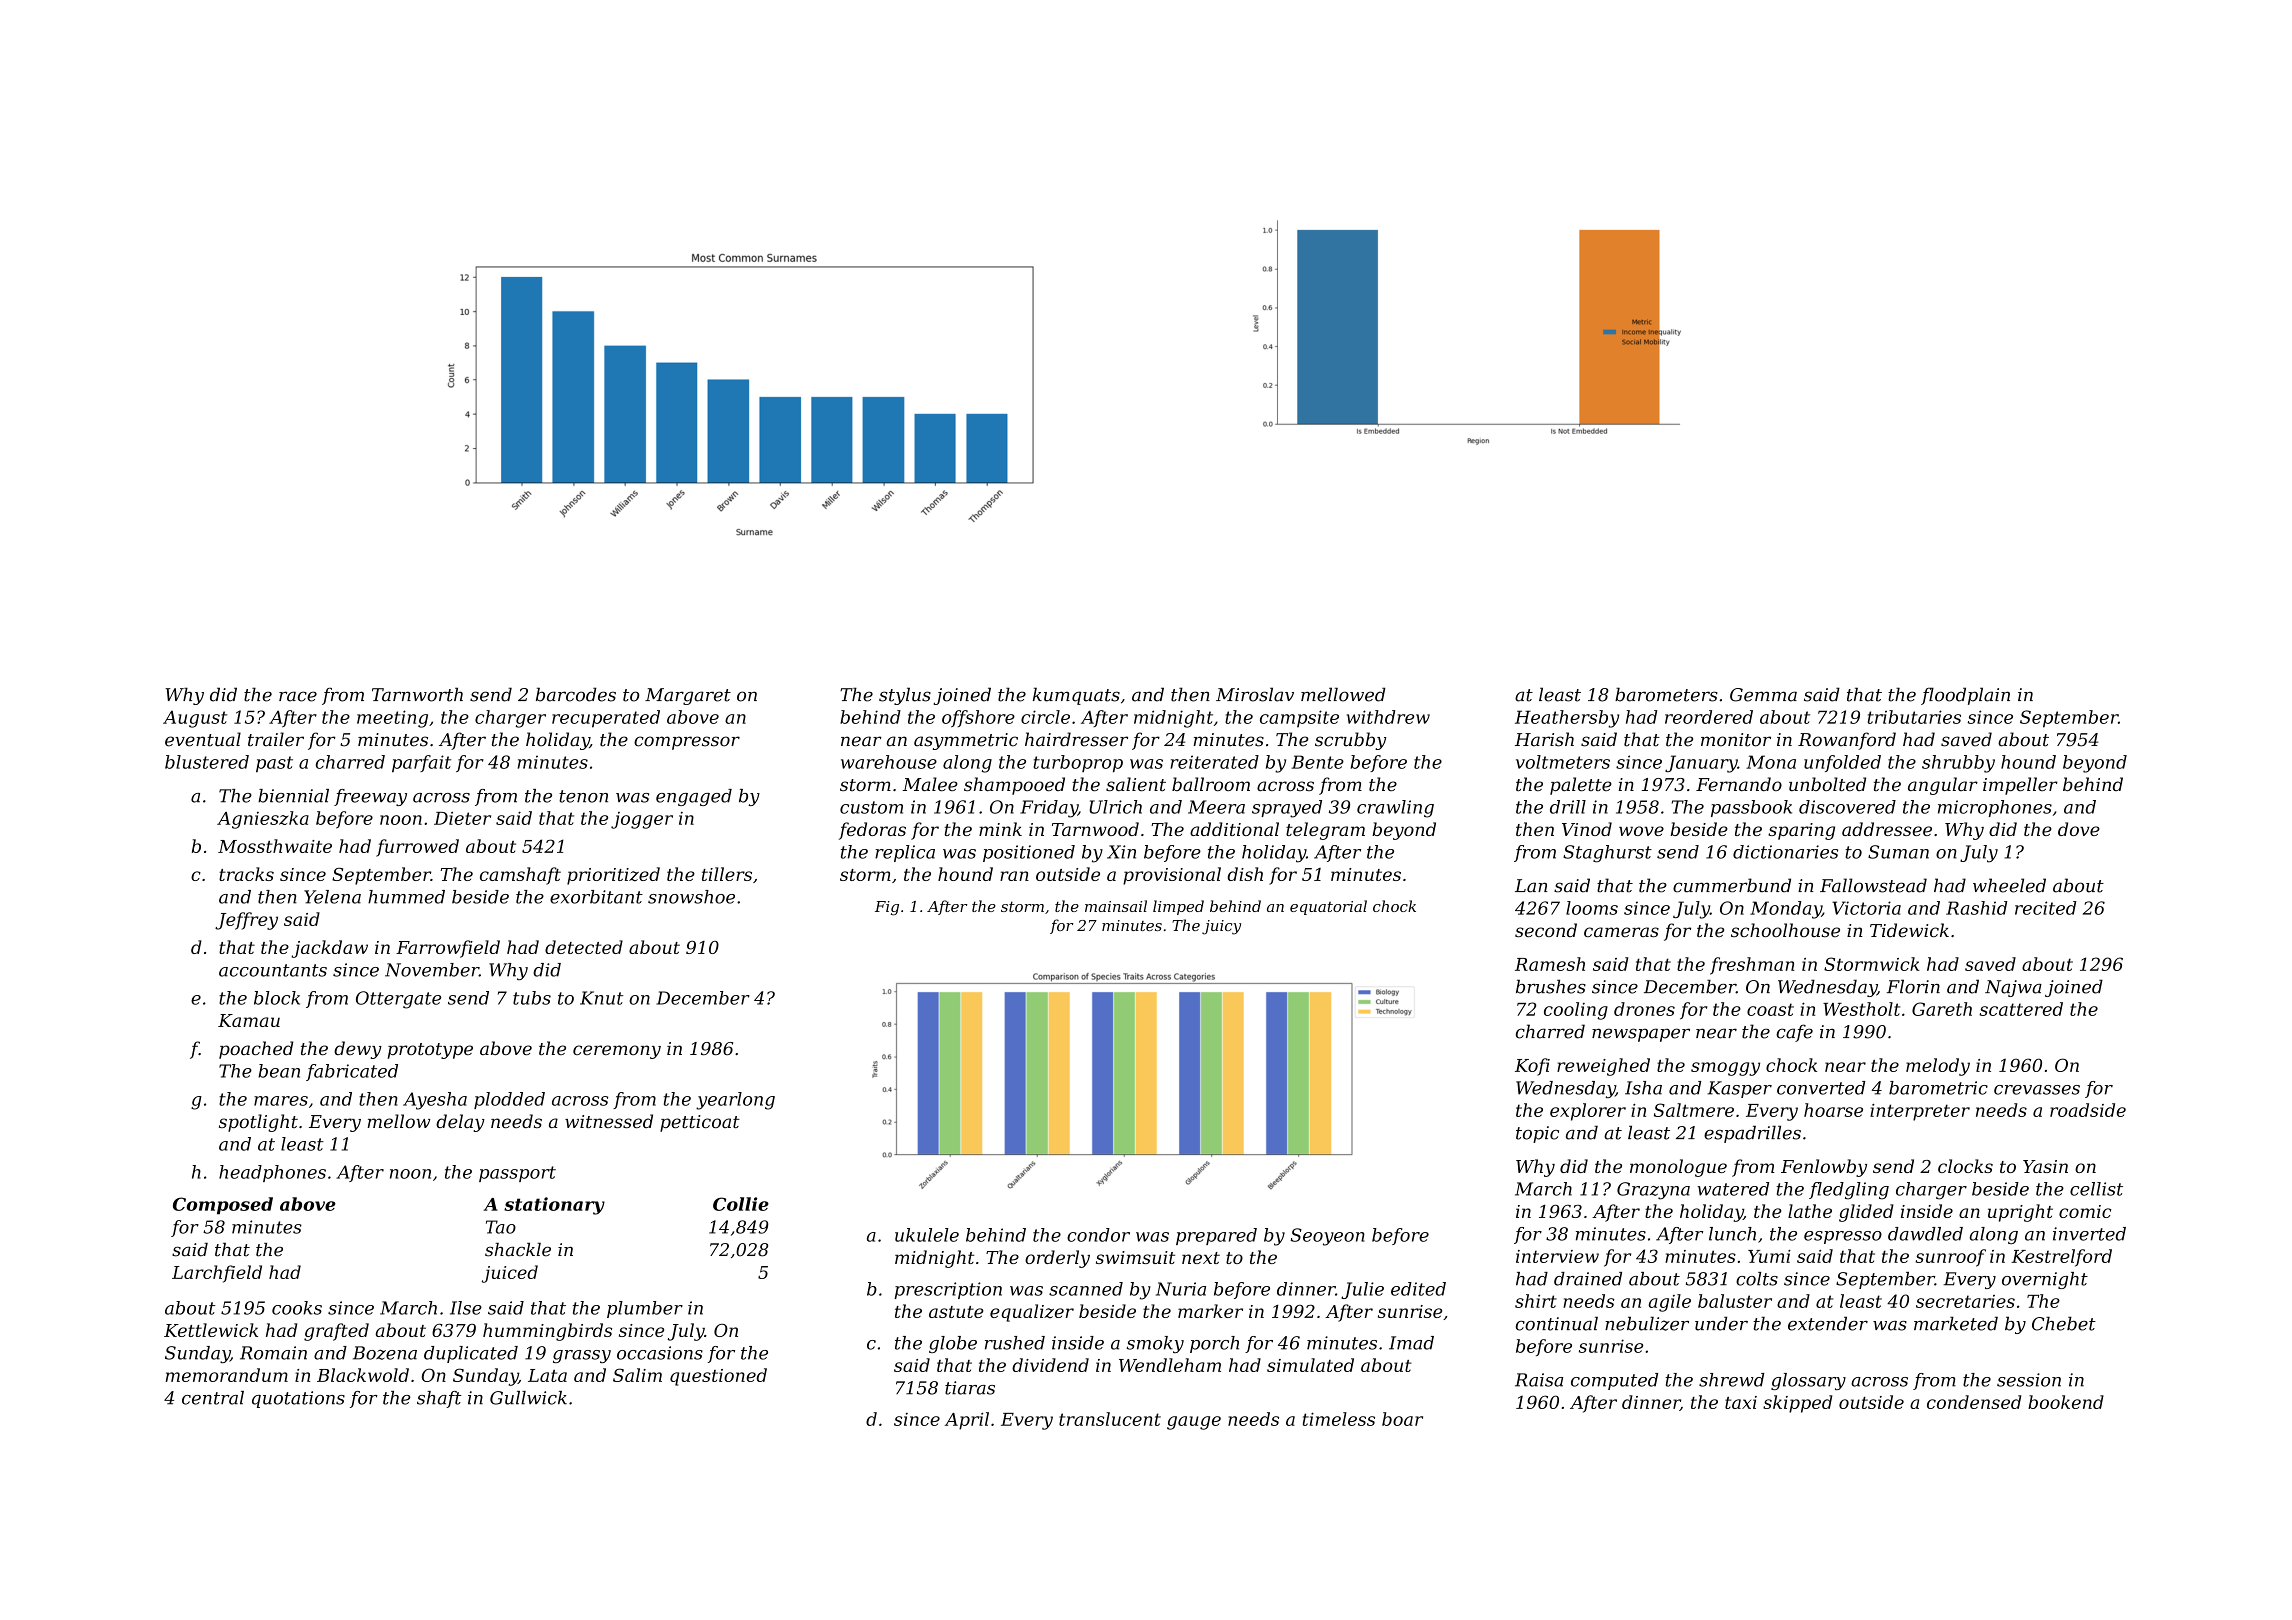  What do you see at coordinates (528, 1398) in the screenshot?
I see `Gullwick` at bounding box center [528, 1398].
